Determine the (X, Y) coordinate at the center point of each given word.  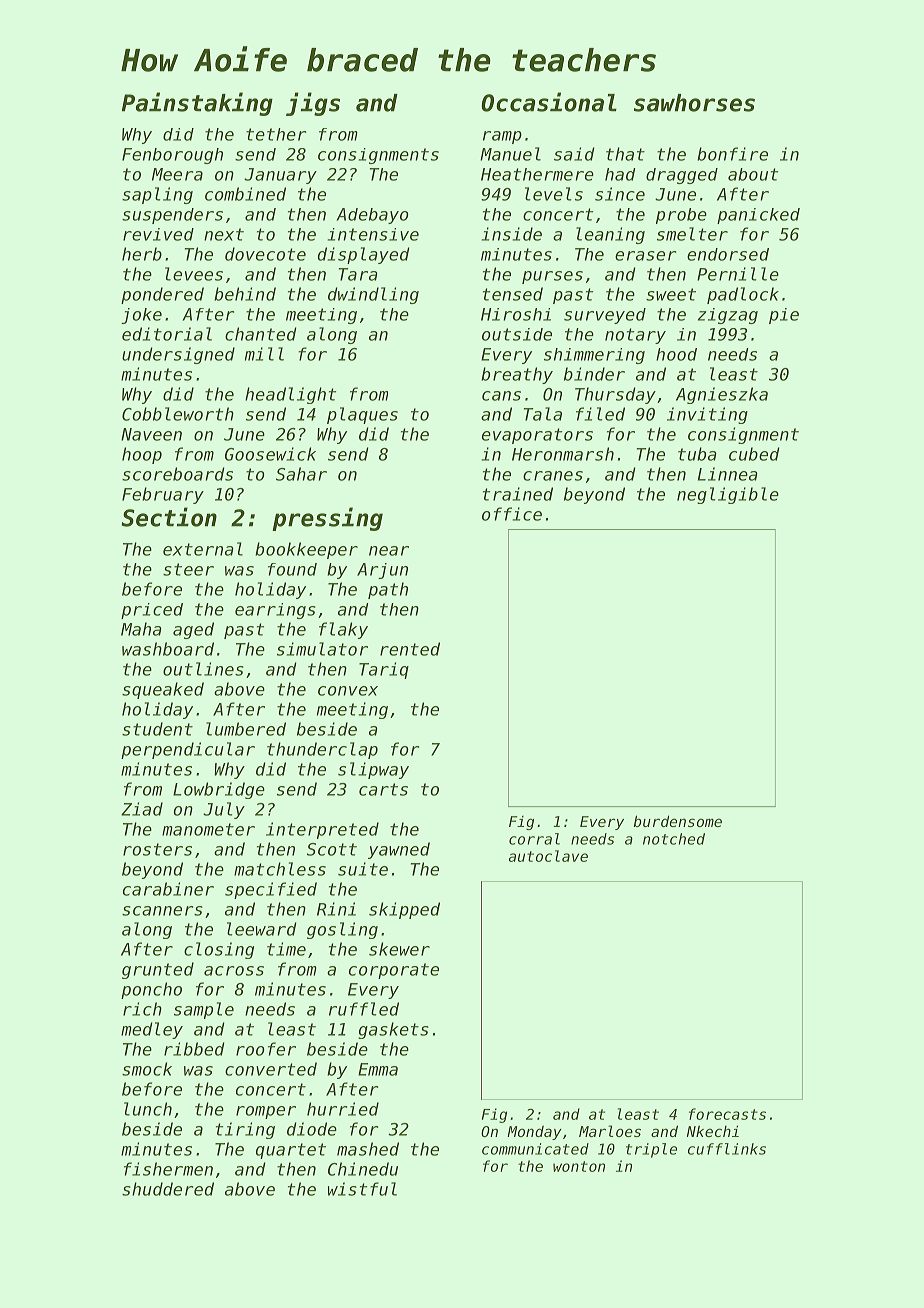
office (512, 514)
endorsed (728, 254)
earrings (275, 611)
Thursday (615, 395)
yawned (399, 850)
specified (271, 890)
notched (674, 839)
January (280, 176)
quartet (291, 1151)
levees (194, 274)
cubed (754, 454)
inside (512, 234)
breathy (517, 375)
